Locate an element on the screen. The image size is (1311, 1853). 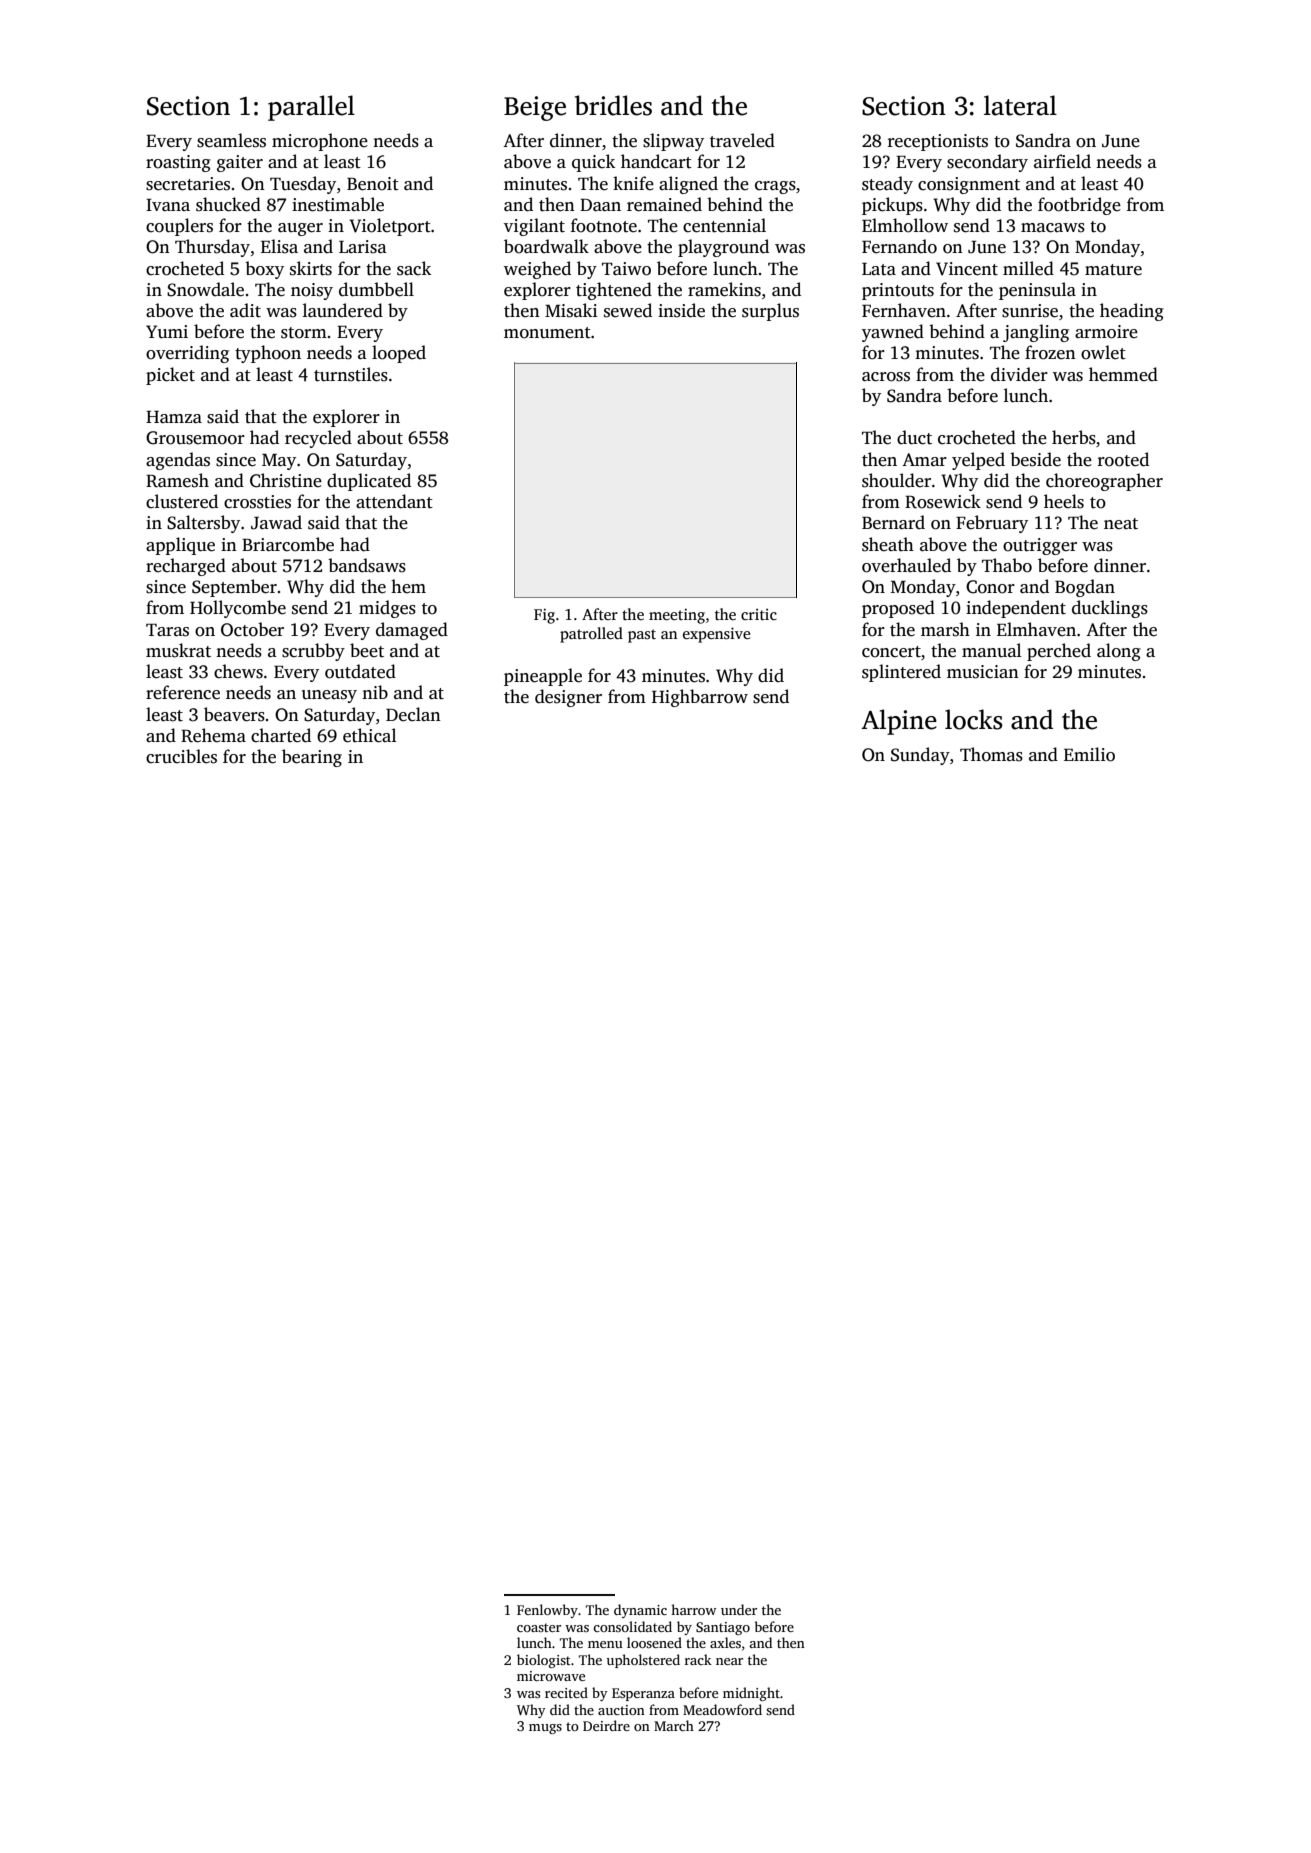
heading is located at coordinates (1132, 312).
